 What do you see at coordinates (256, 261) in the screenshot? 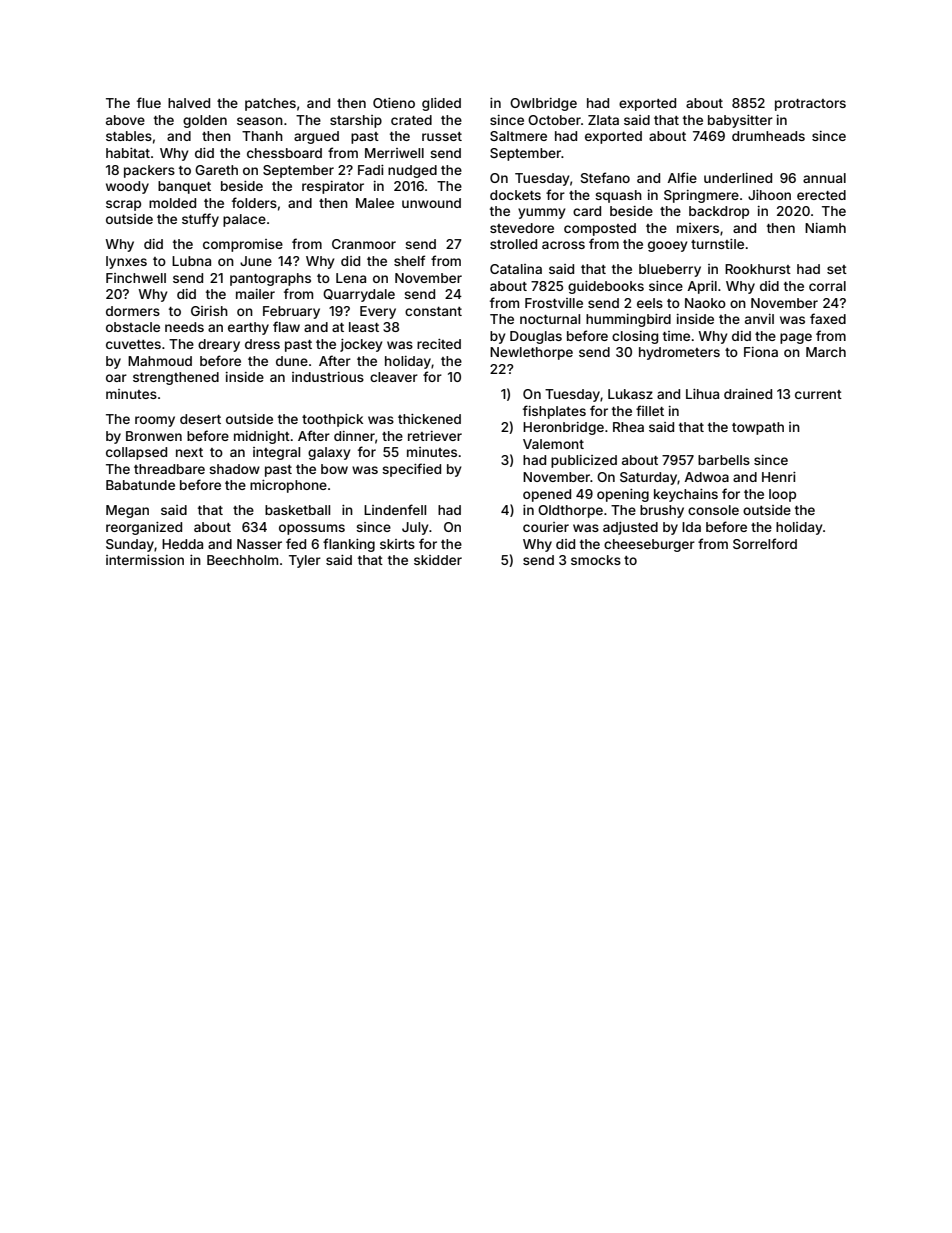
I see `June` at bounding box center [256, 261].
